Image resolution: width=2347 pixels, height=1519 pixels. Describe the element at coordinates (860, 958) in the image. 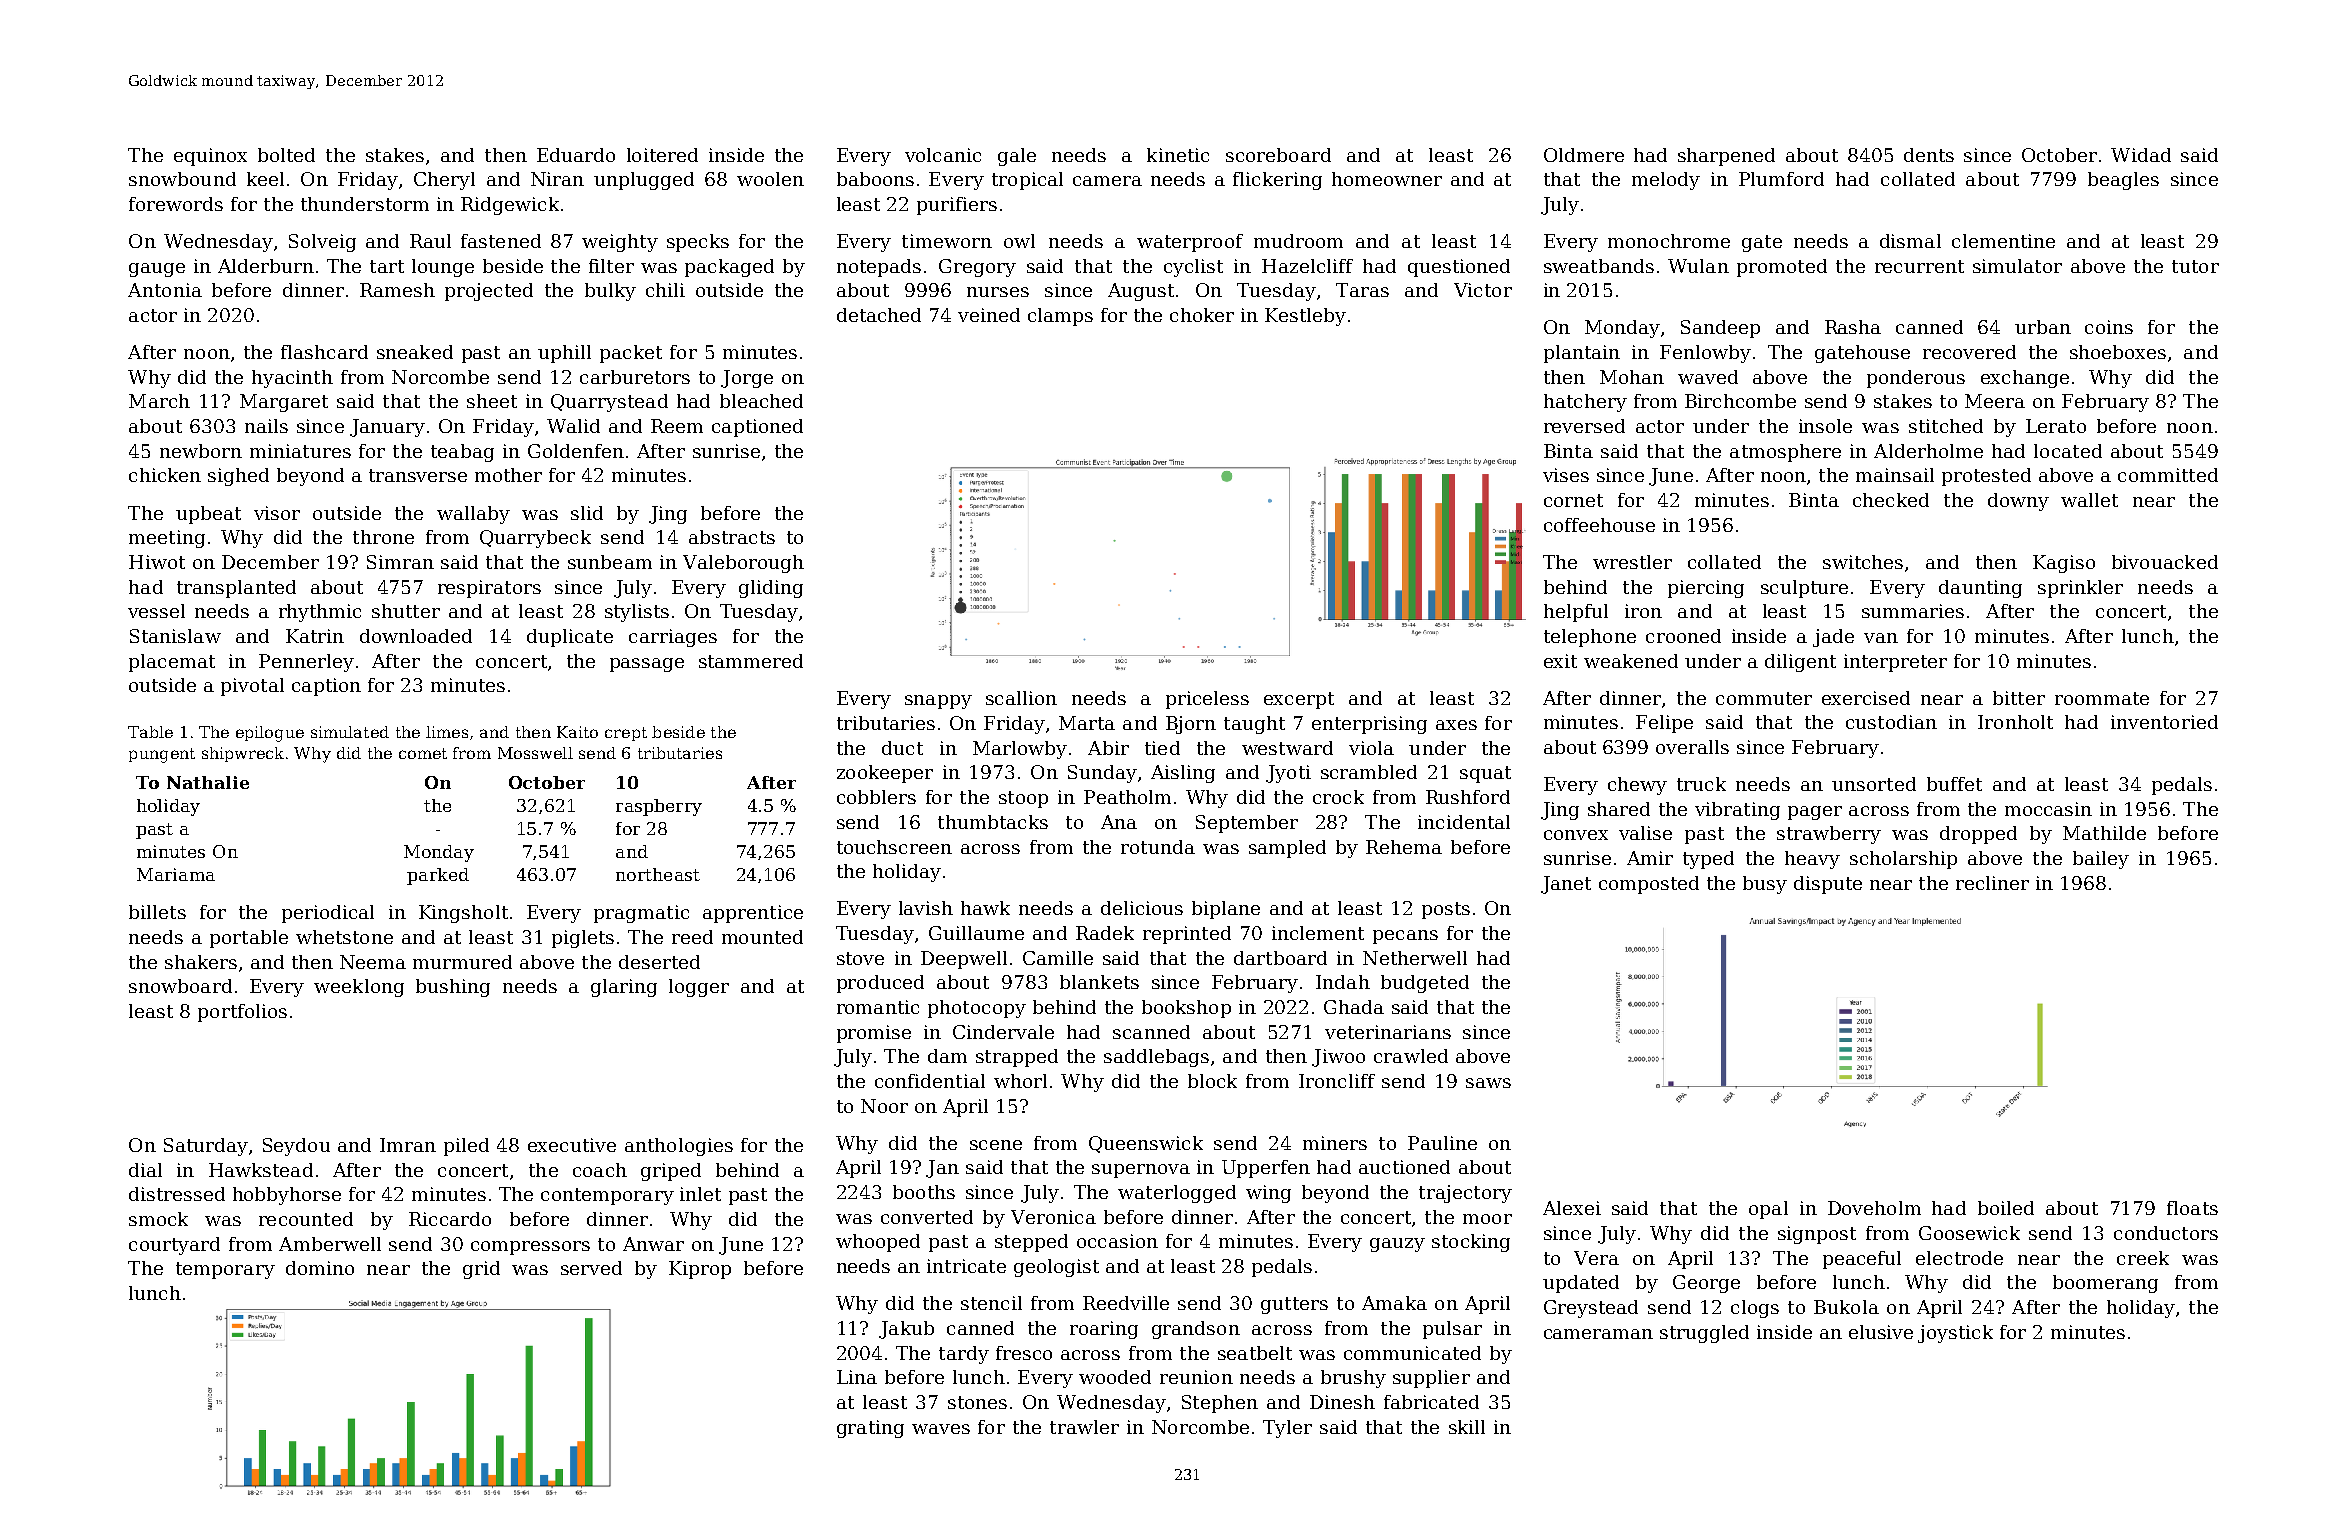

I see `stove` at that location.
